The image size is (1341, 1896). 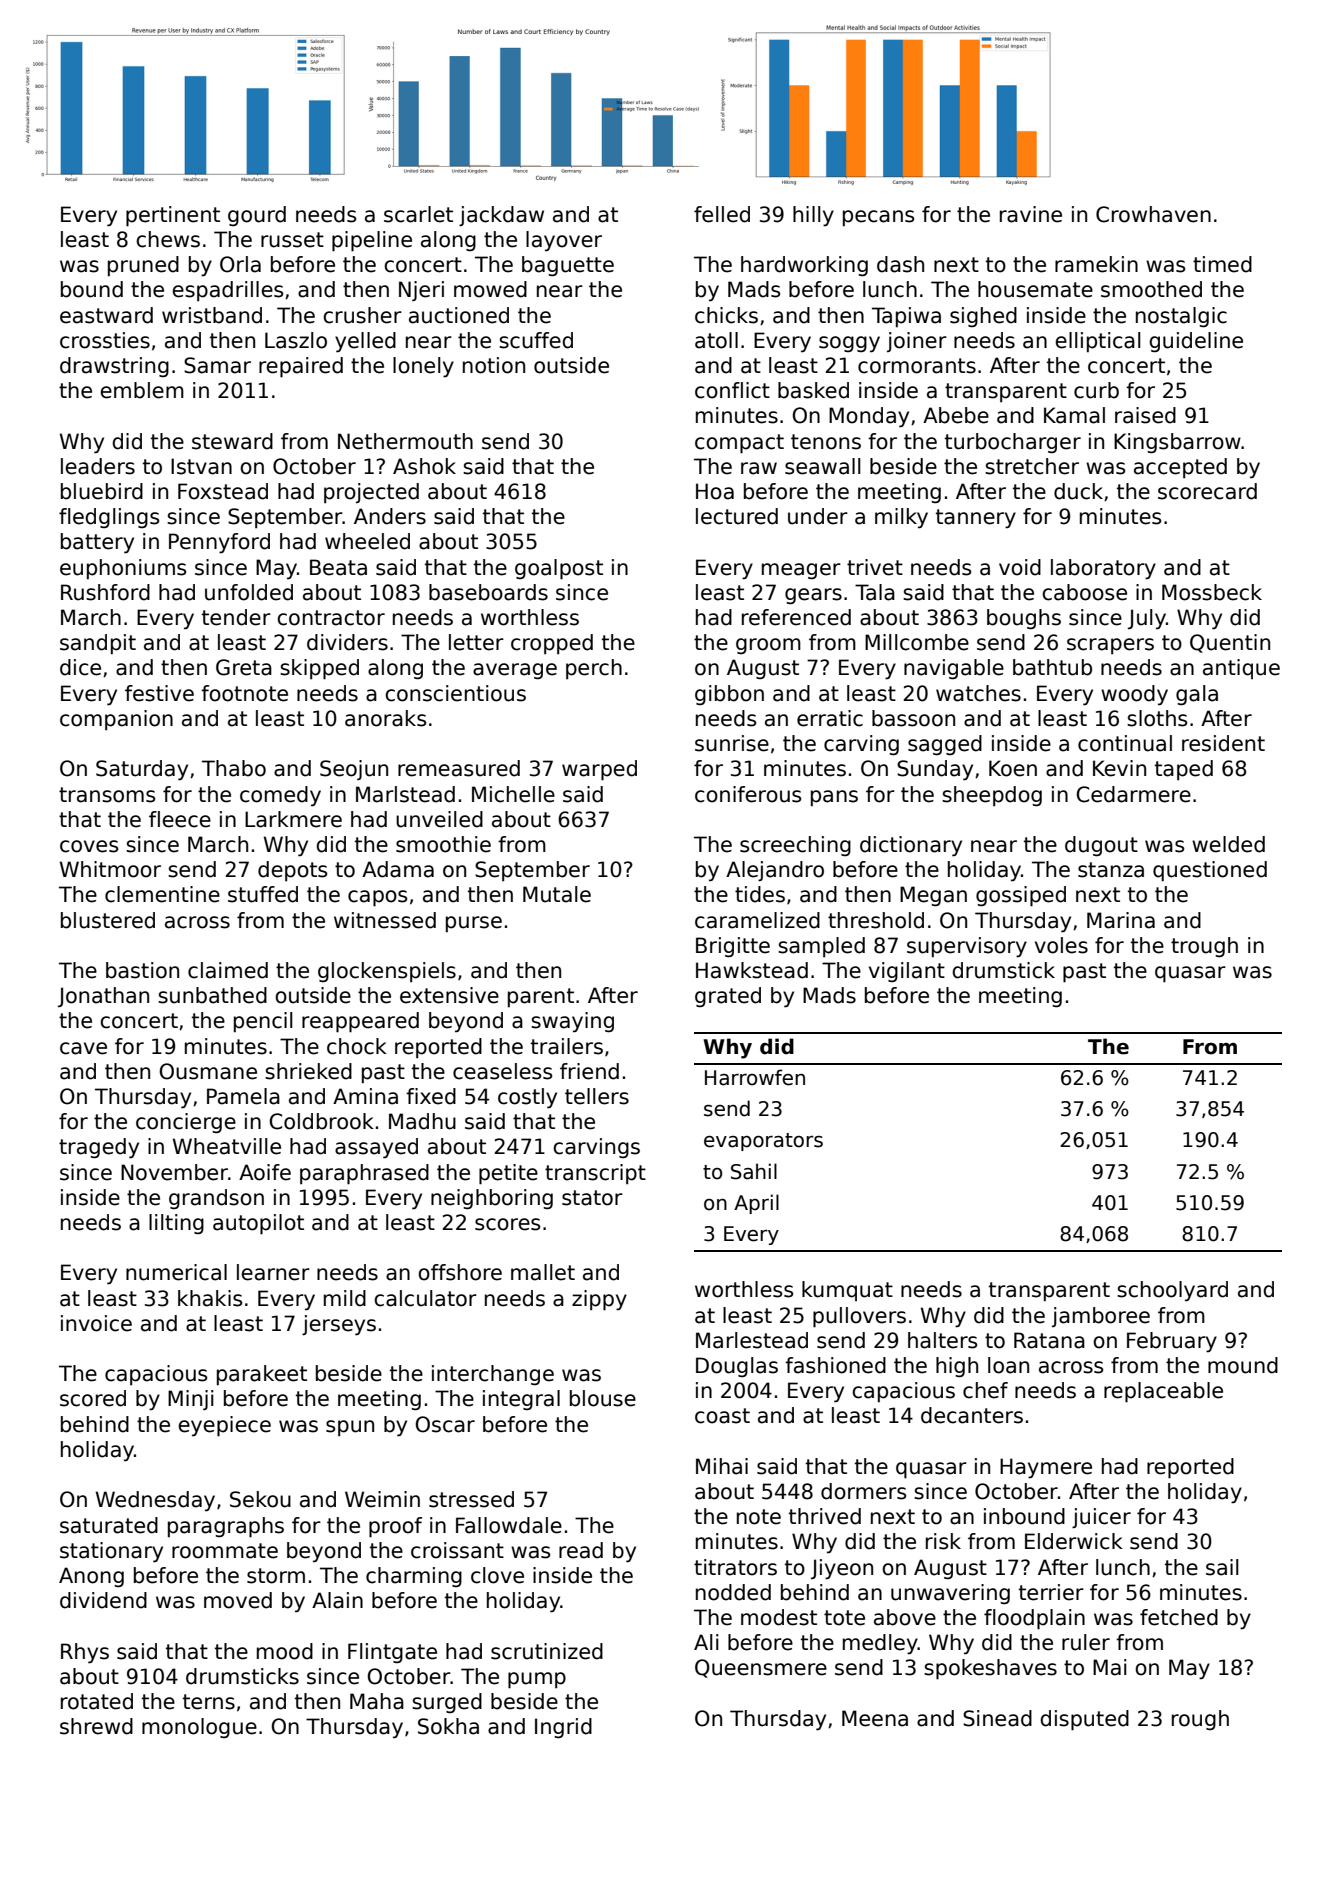 I want to click on monologue, so click(x=199, y=1728).
